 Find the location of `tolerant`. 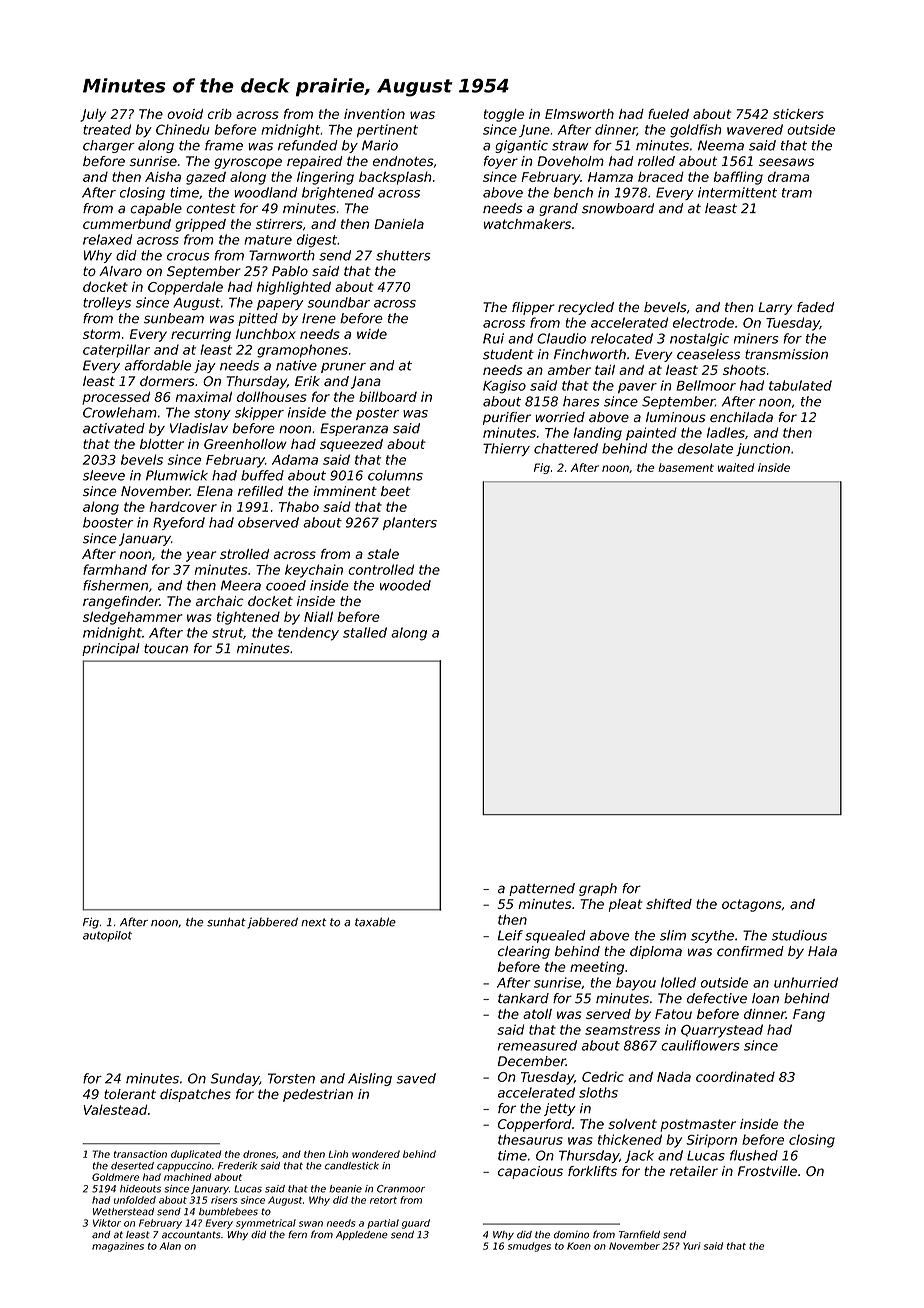

tolerant is located at coordinates (130, 1094).
